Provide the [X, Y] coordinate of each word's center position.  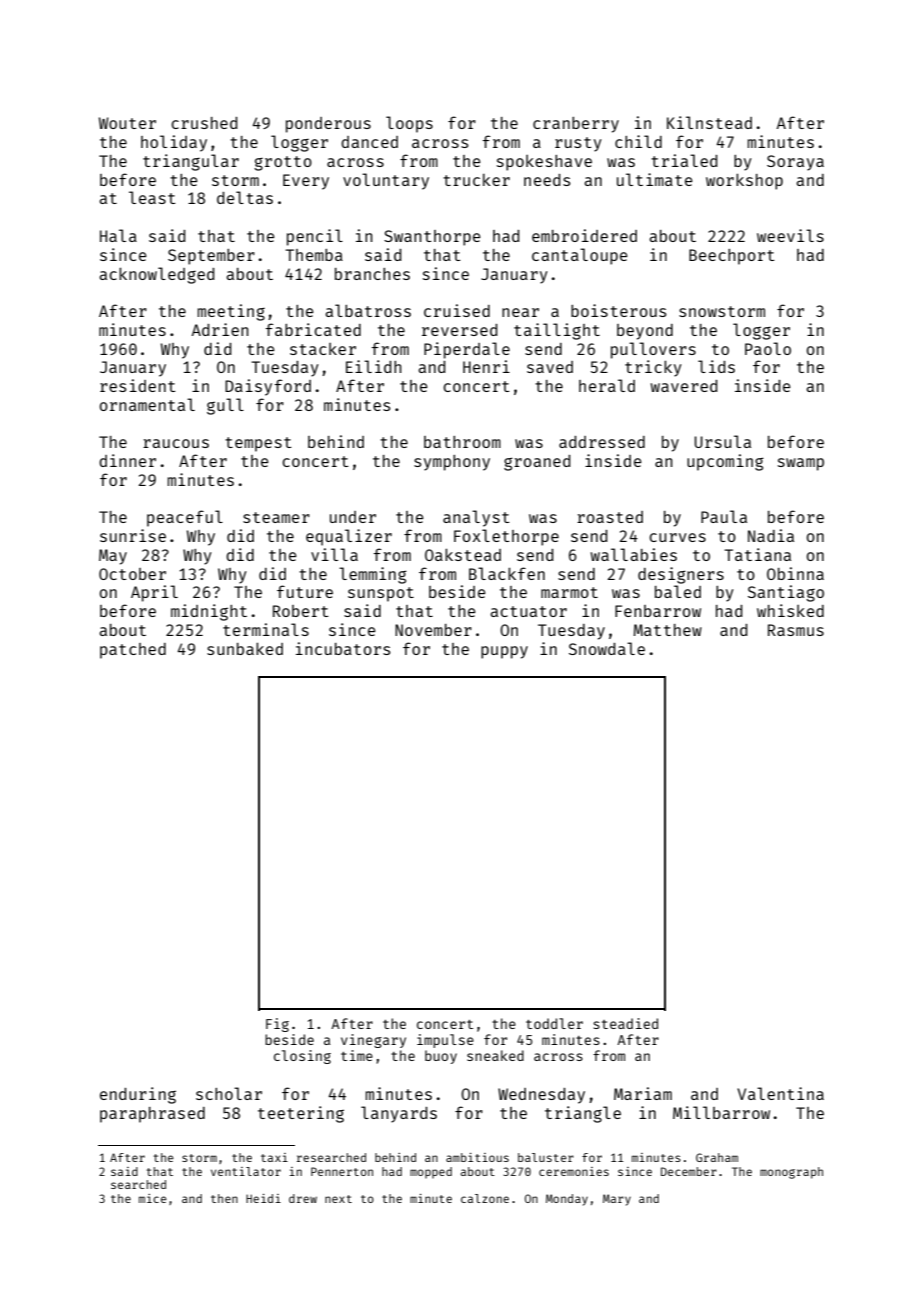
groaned [537, 463]
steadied [625, 1023]
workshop [744, 181]
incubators [343, 648]
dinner [127, 460]
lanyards [399, 1114]
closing [302, 1057]
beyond [645, 332]
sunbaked [245, 648]
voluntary [386, 181]
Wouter [127, 123]
